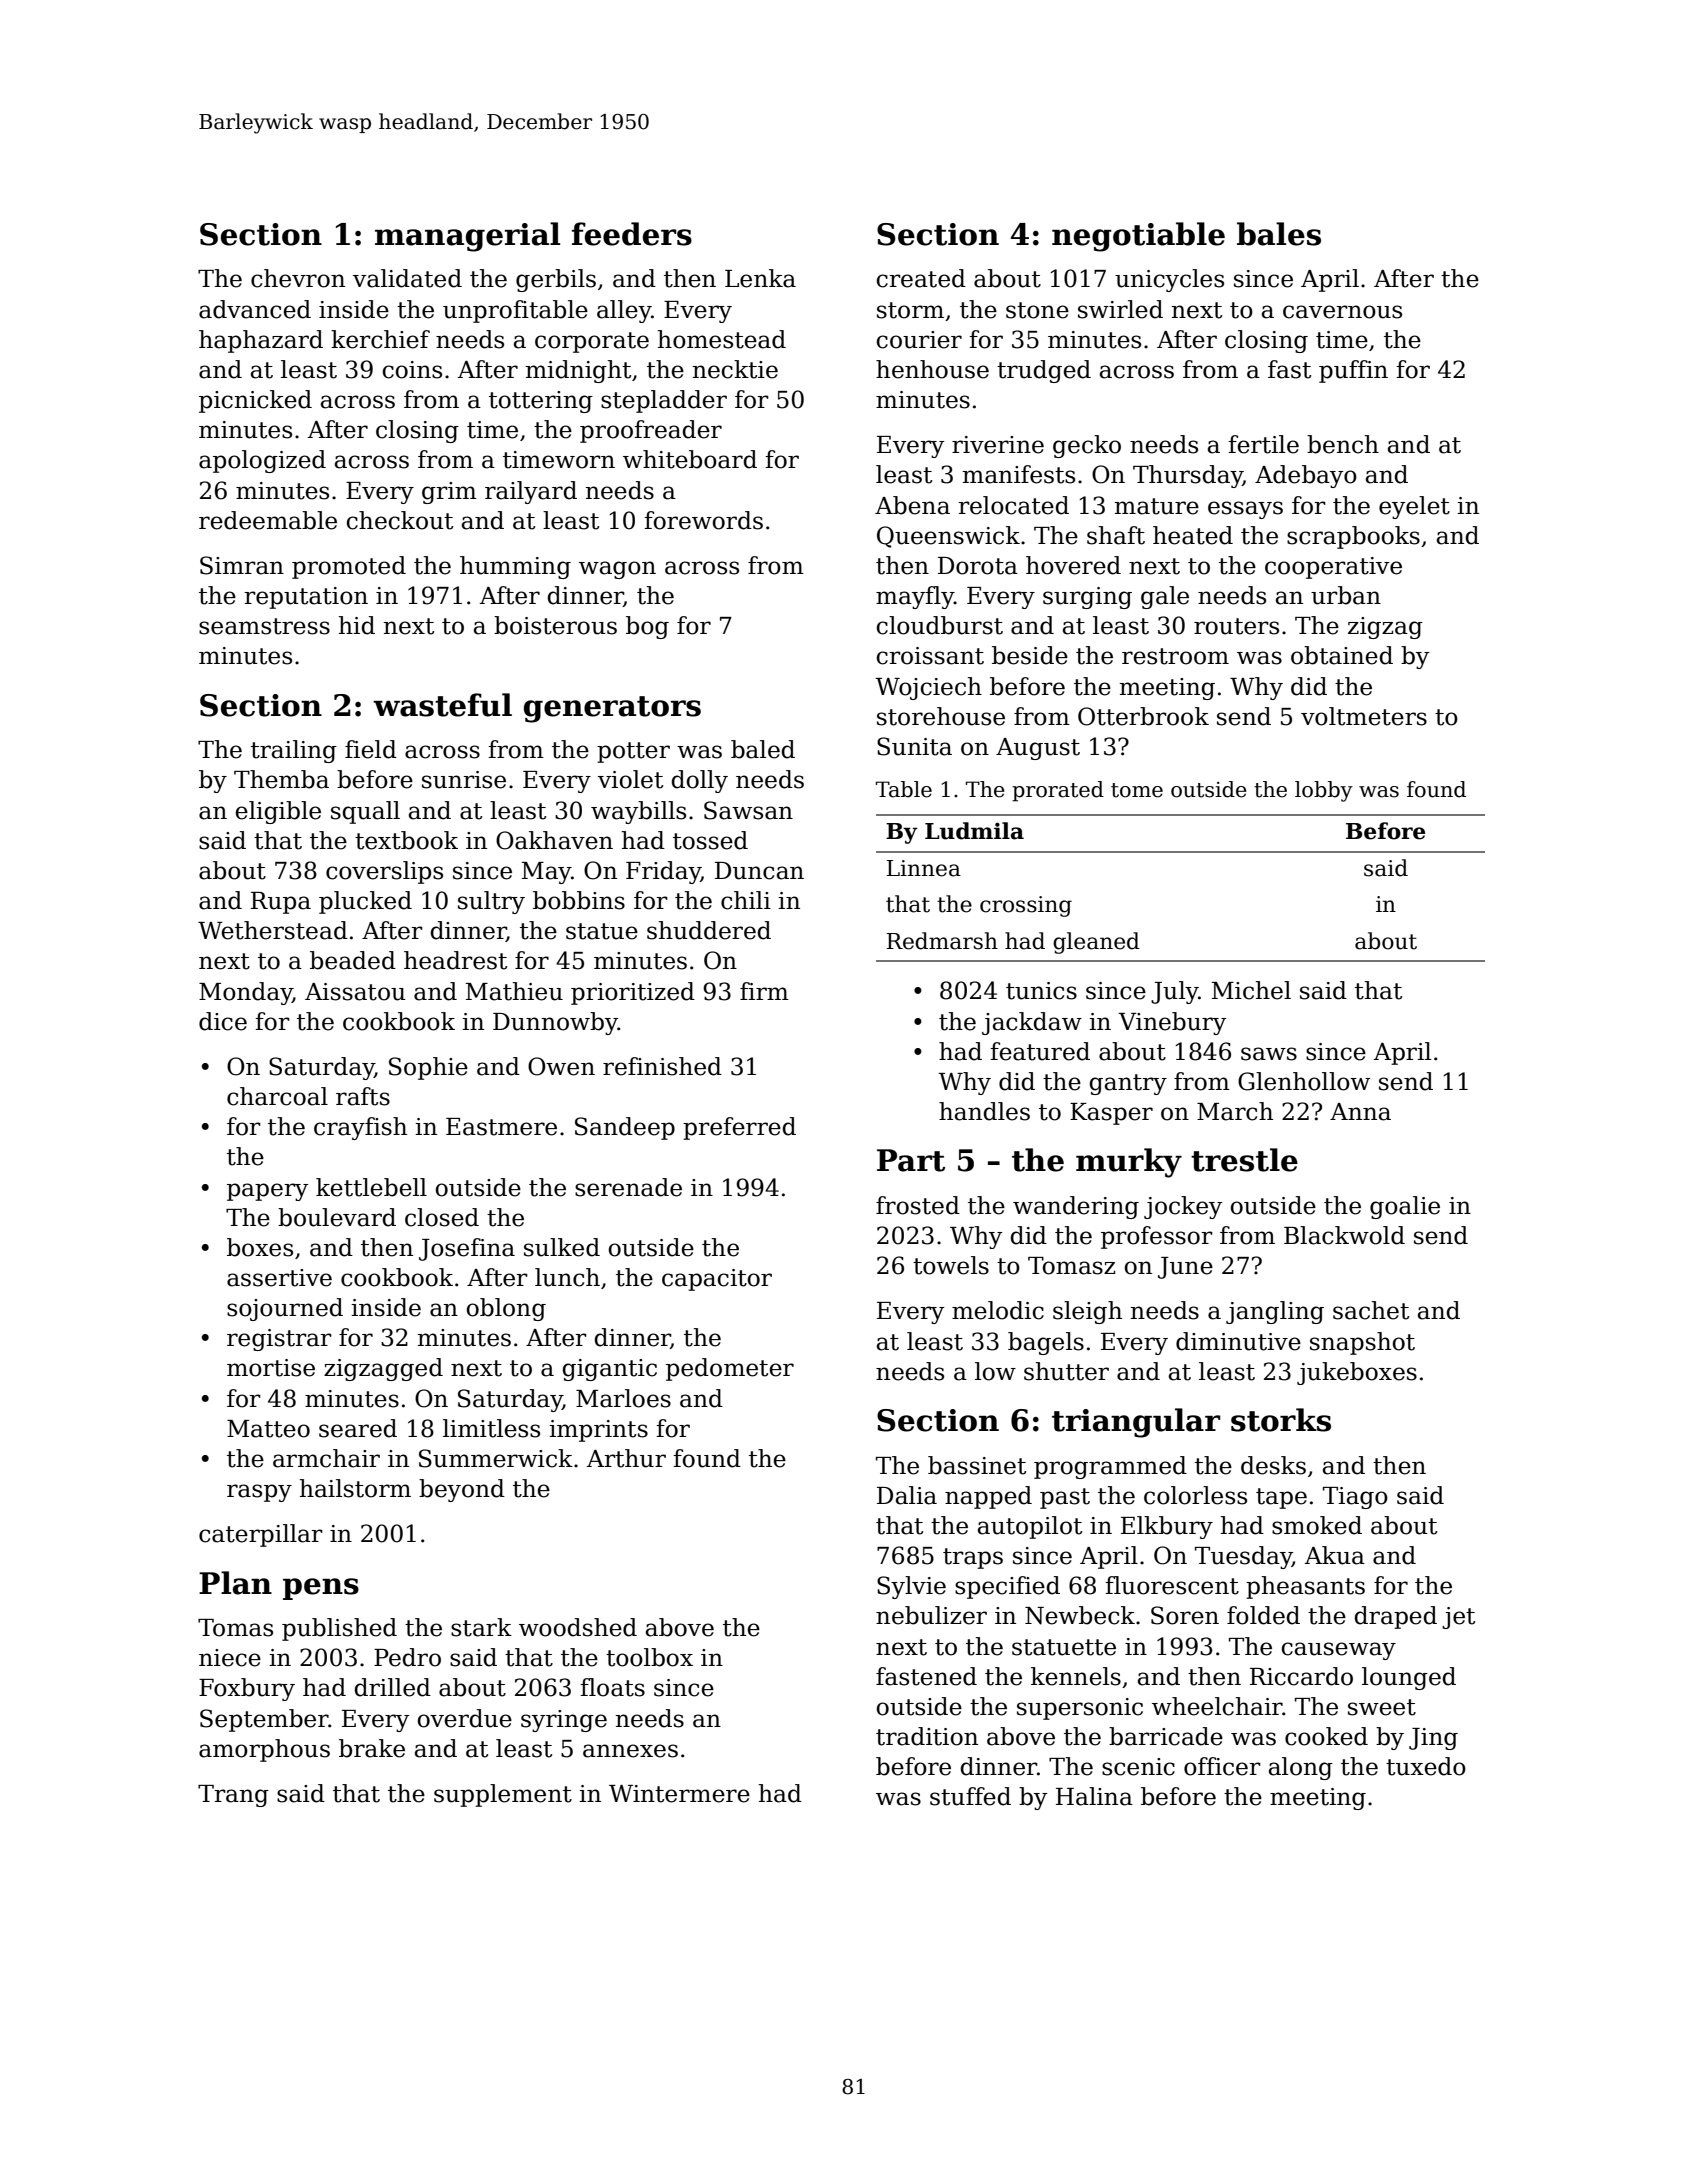 The image size is (1683, 2178). I want to click on Lenka, so click(760, 278).
